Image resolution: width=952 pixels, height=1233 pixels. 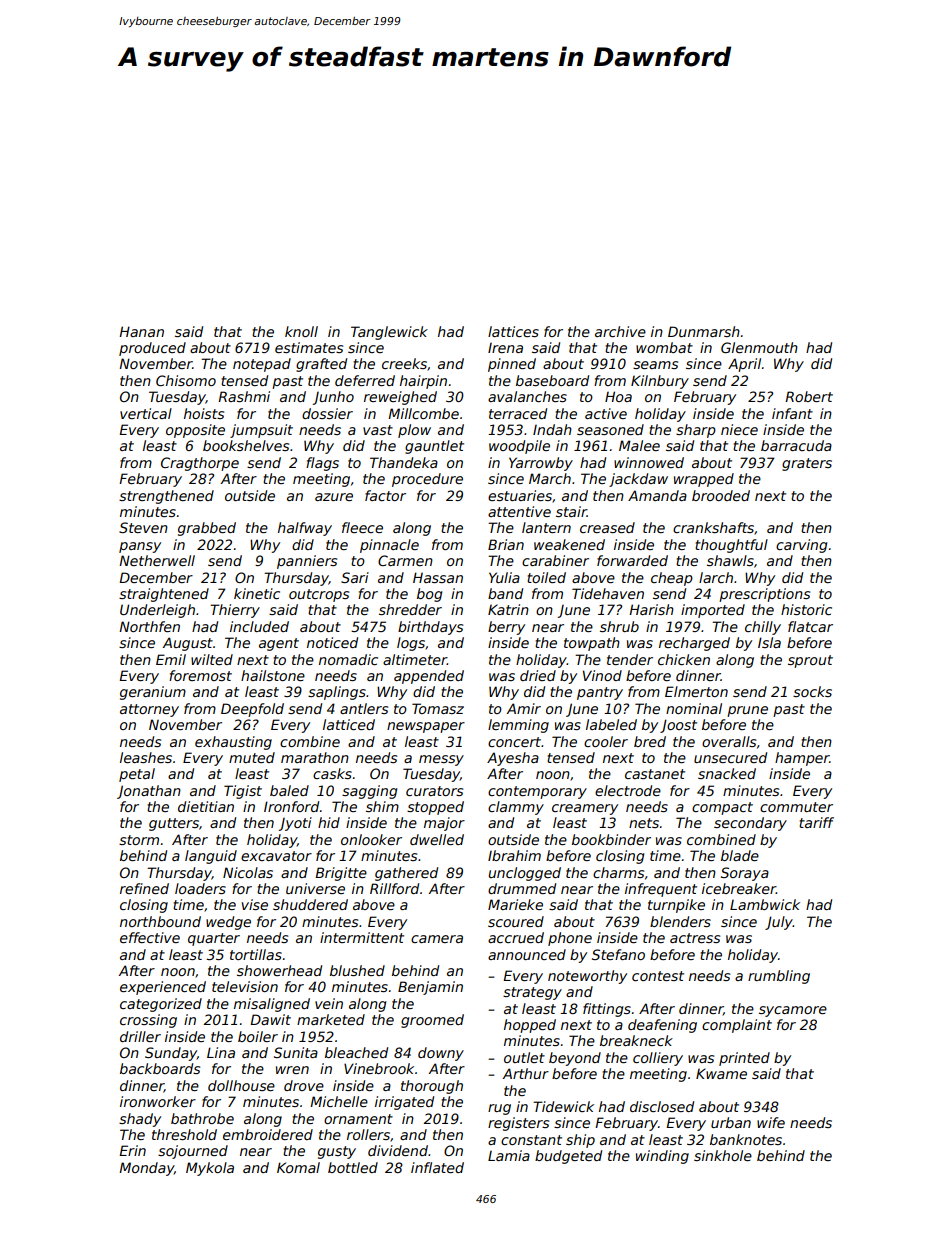 I want to click on archive, so click(x=620, y=331).
